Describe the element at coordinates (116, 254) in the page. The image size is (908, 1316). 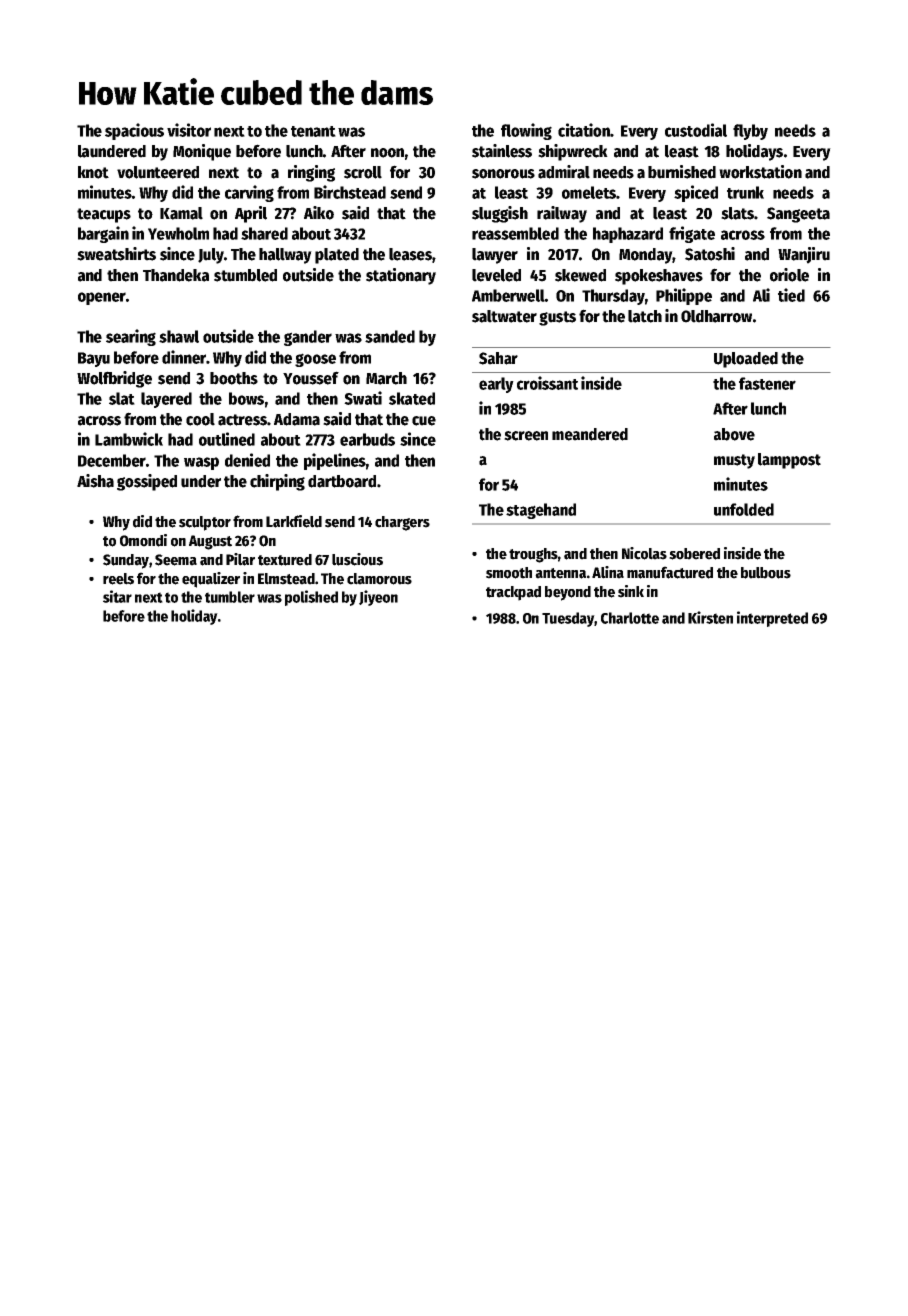
I see `sweatshirts` at that location.
